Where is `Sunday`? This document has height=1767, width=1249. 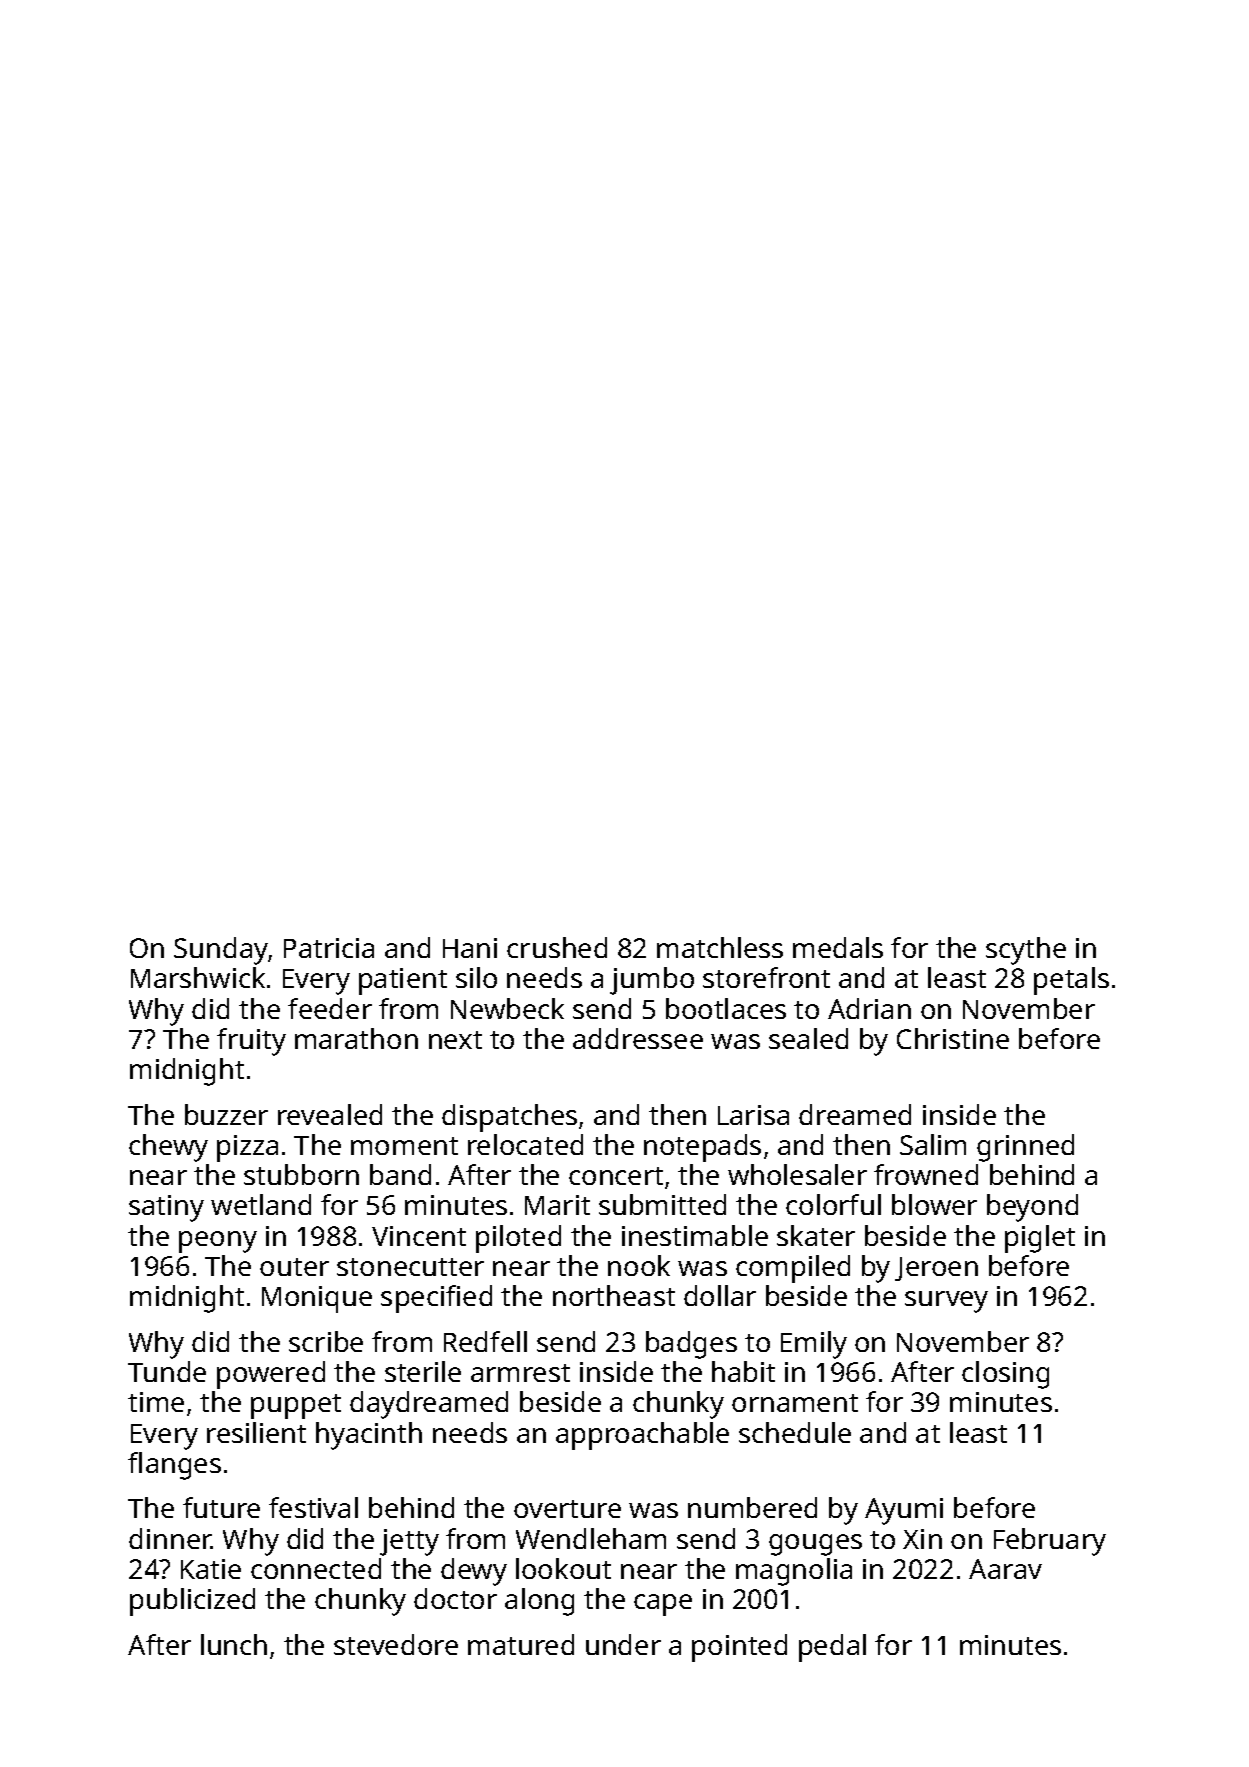
Sunday is located at coordinates (221, 951).
